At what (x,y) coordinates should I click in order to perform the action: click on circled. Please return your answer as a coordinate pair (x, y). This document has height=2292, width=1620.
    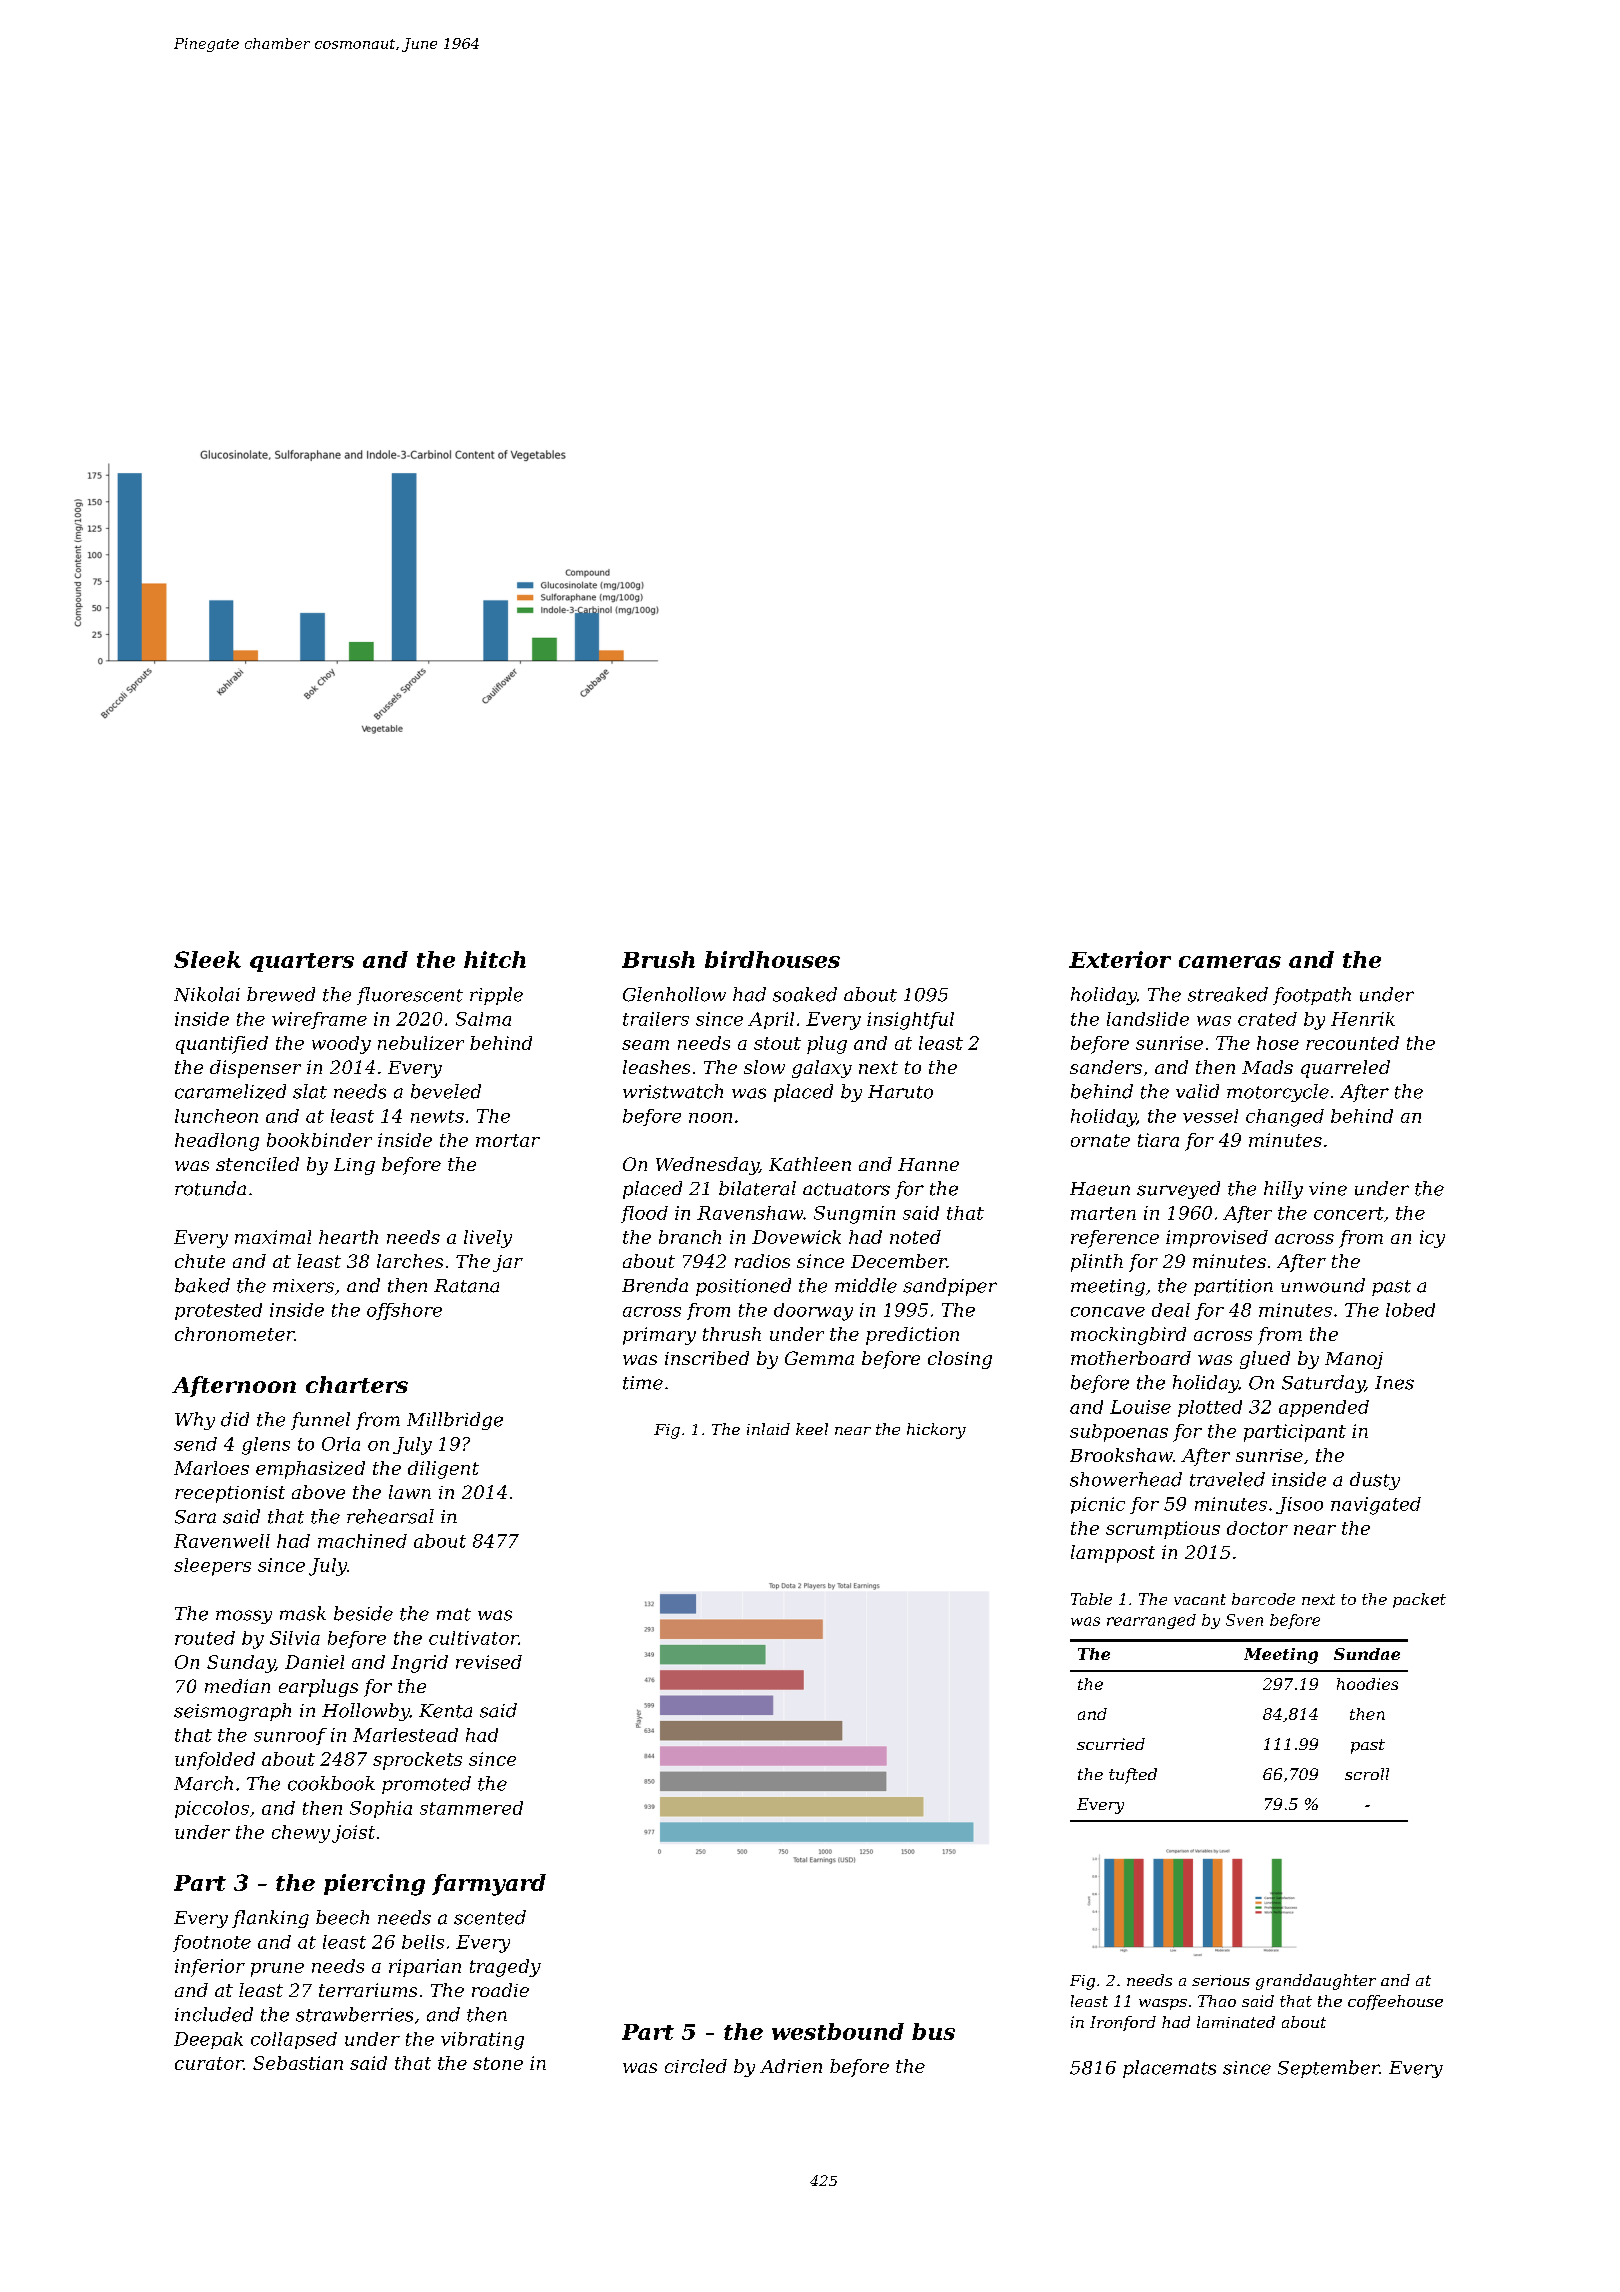
    Looking at the image, I should click on (696, 2066).
